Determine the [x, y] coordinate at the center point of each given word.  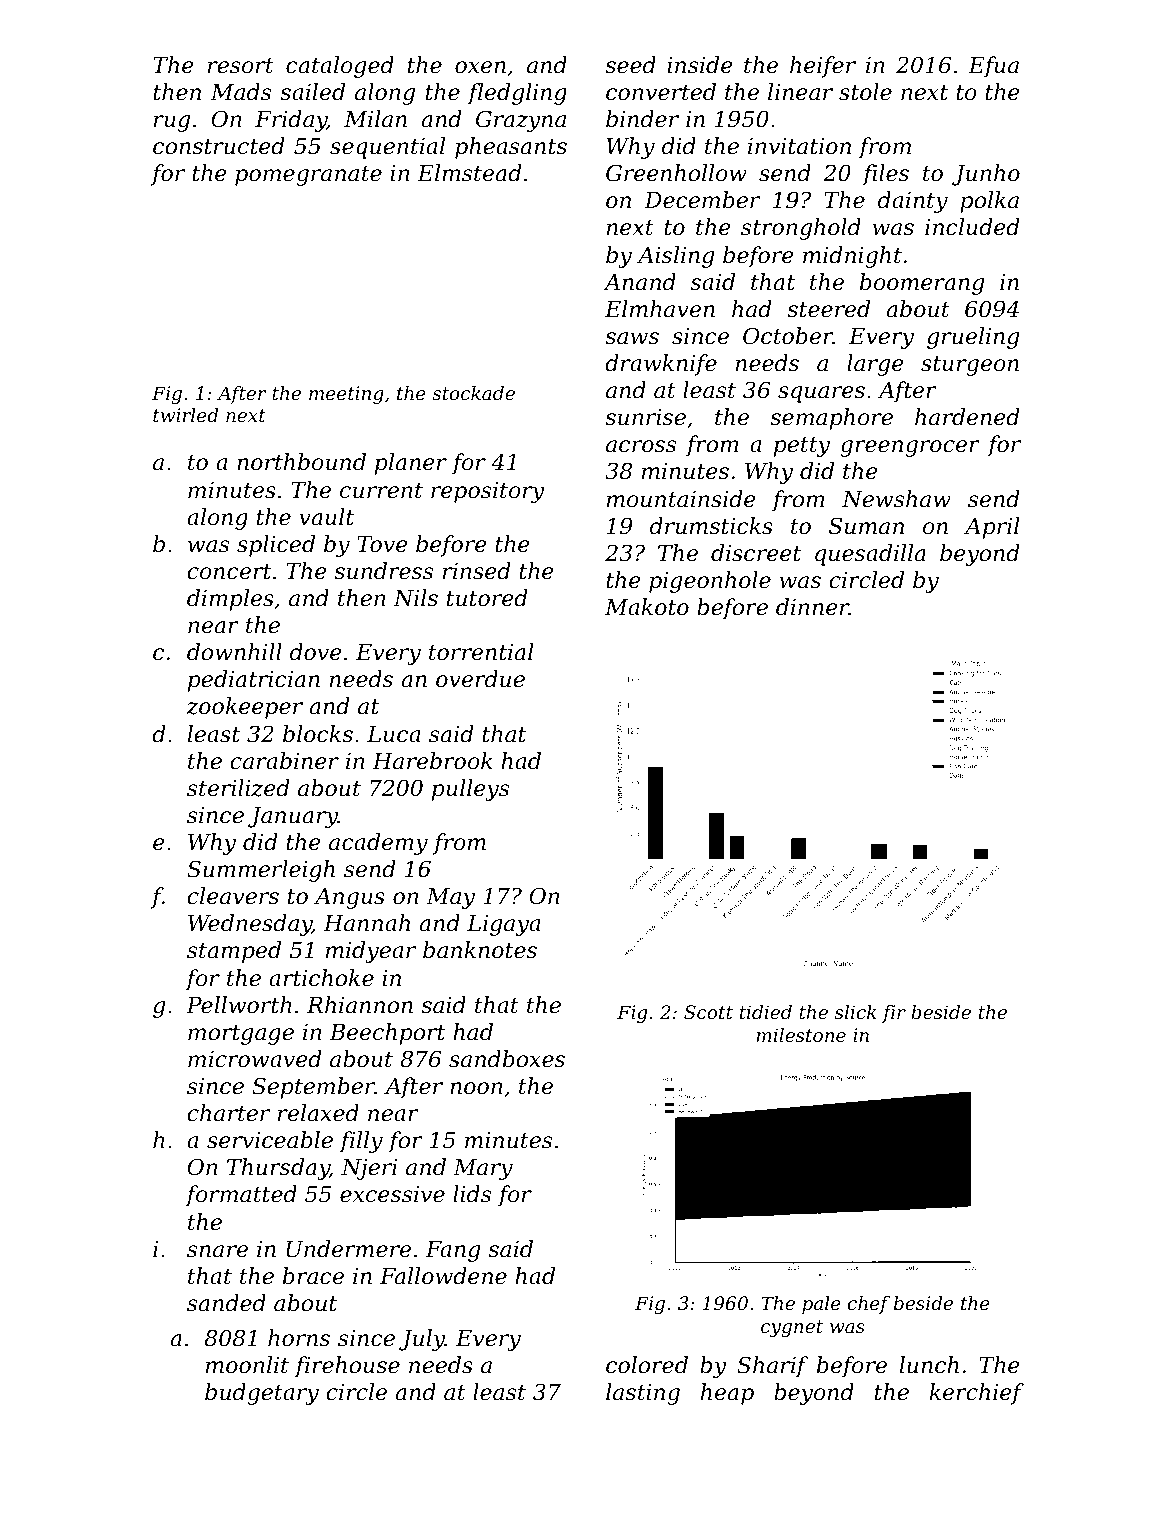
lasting [643, 1394]
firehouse [347, 1367]
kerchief [977, 1394]
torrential [481, 652]
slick [856, 1012]
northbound [301, 462]
